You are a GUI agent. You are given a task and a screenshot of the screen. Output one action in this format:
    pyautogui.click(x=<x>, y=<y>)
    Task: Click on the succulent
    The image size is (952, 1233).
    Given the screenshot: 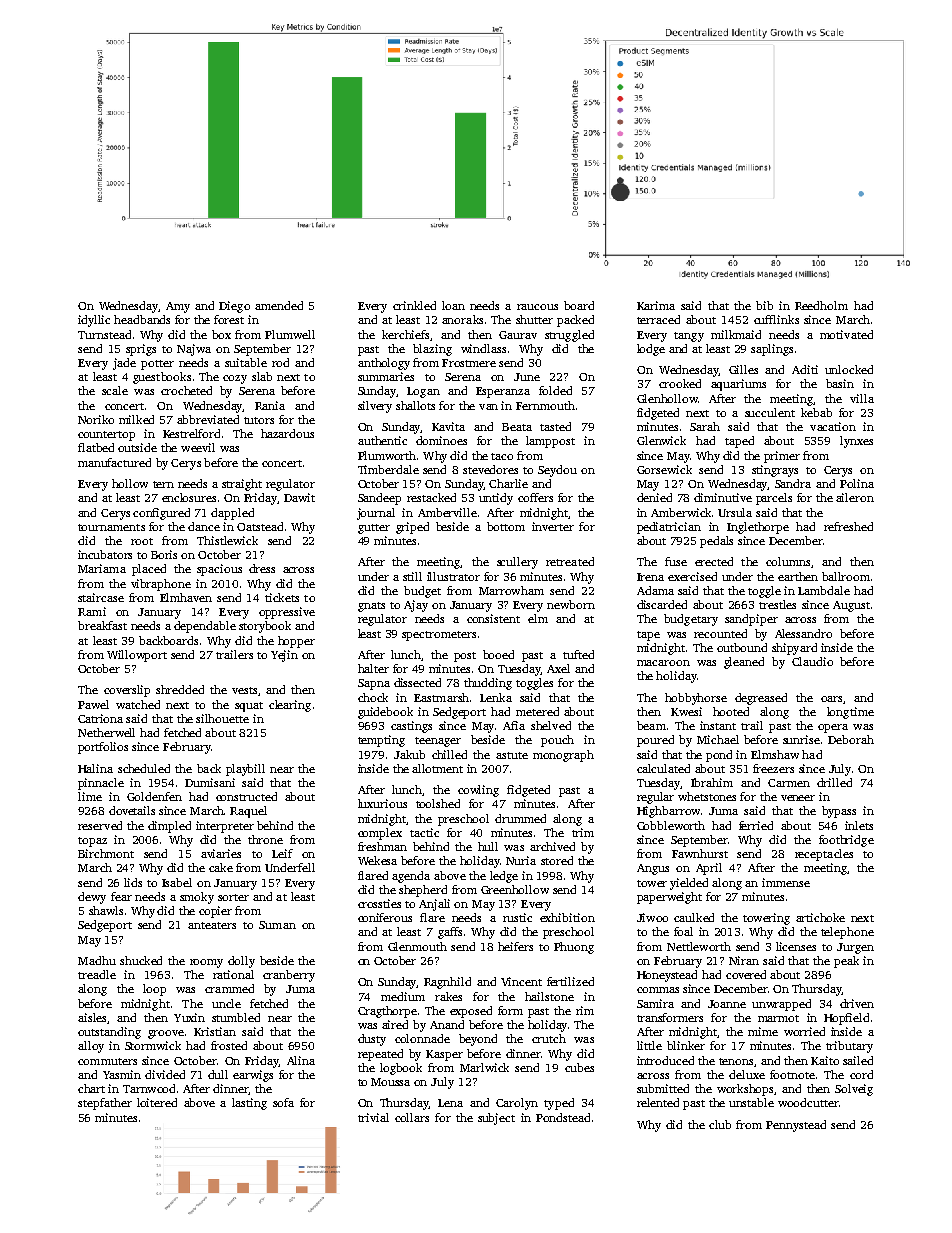 What is the action you would take?
    pyautogui.click(x=770, y=412)
